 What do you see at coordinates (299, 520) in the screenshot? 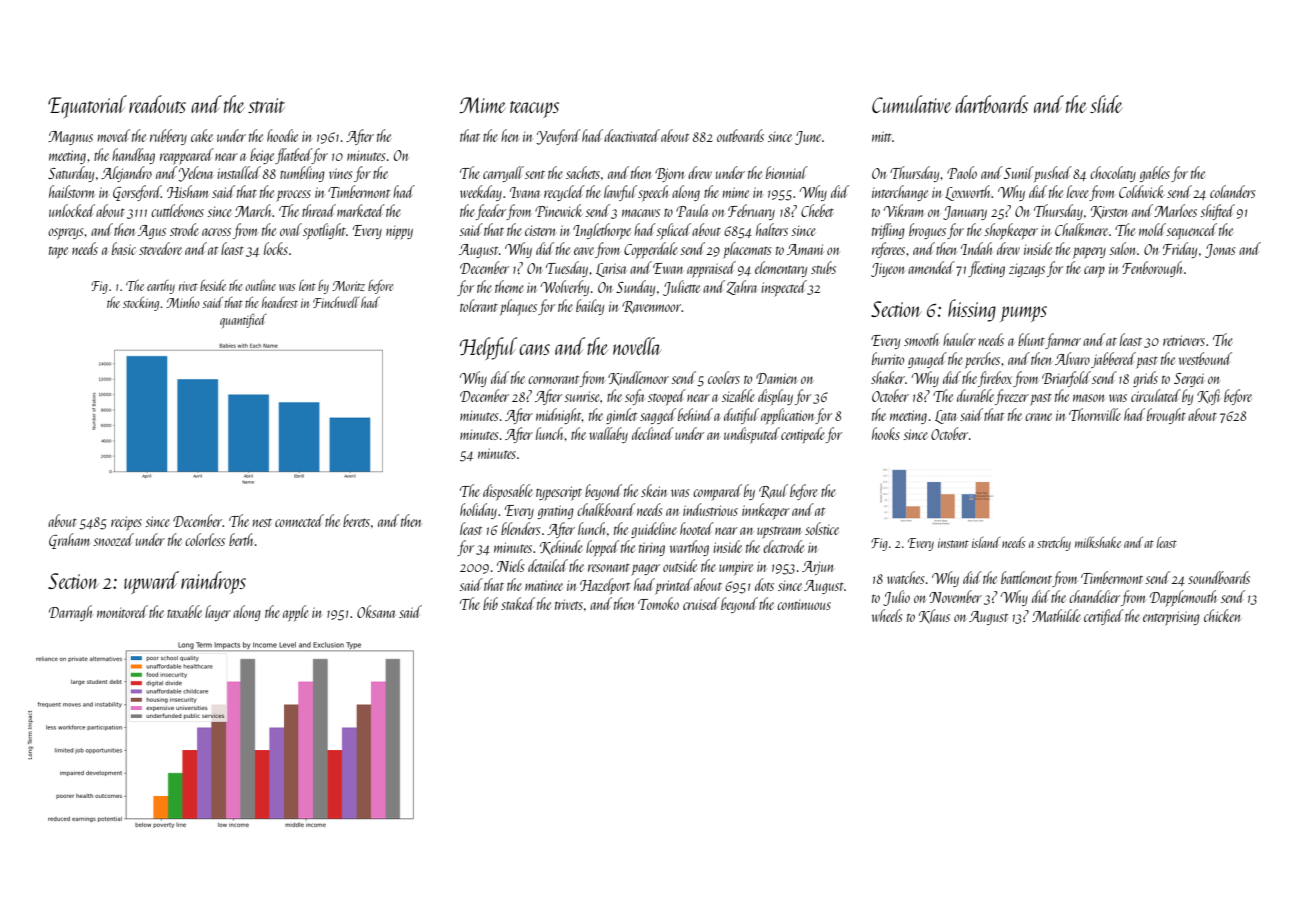
I see `connected` at bounding box center [299, 520].
